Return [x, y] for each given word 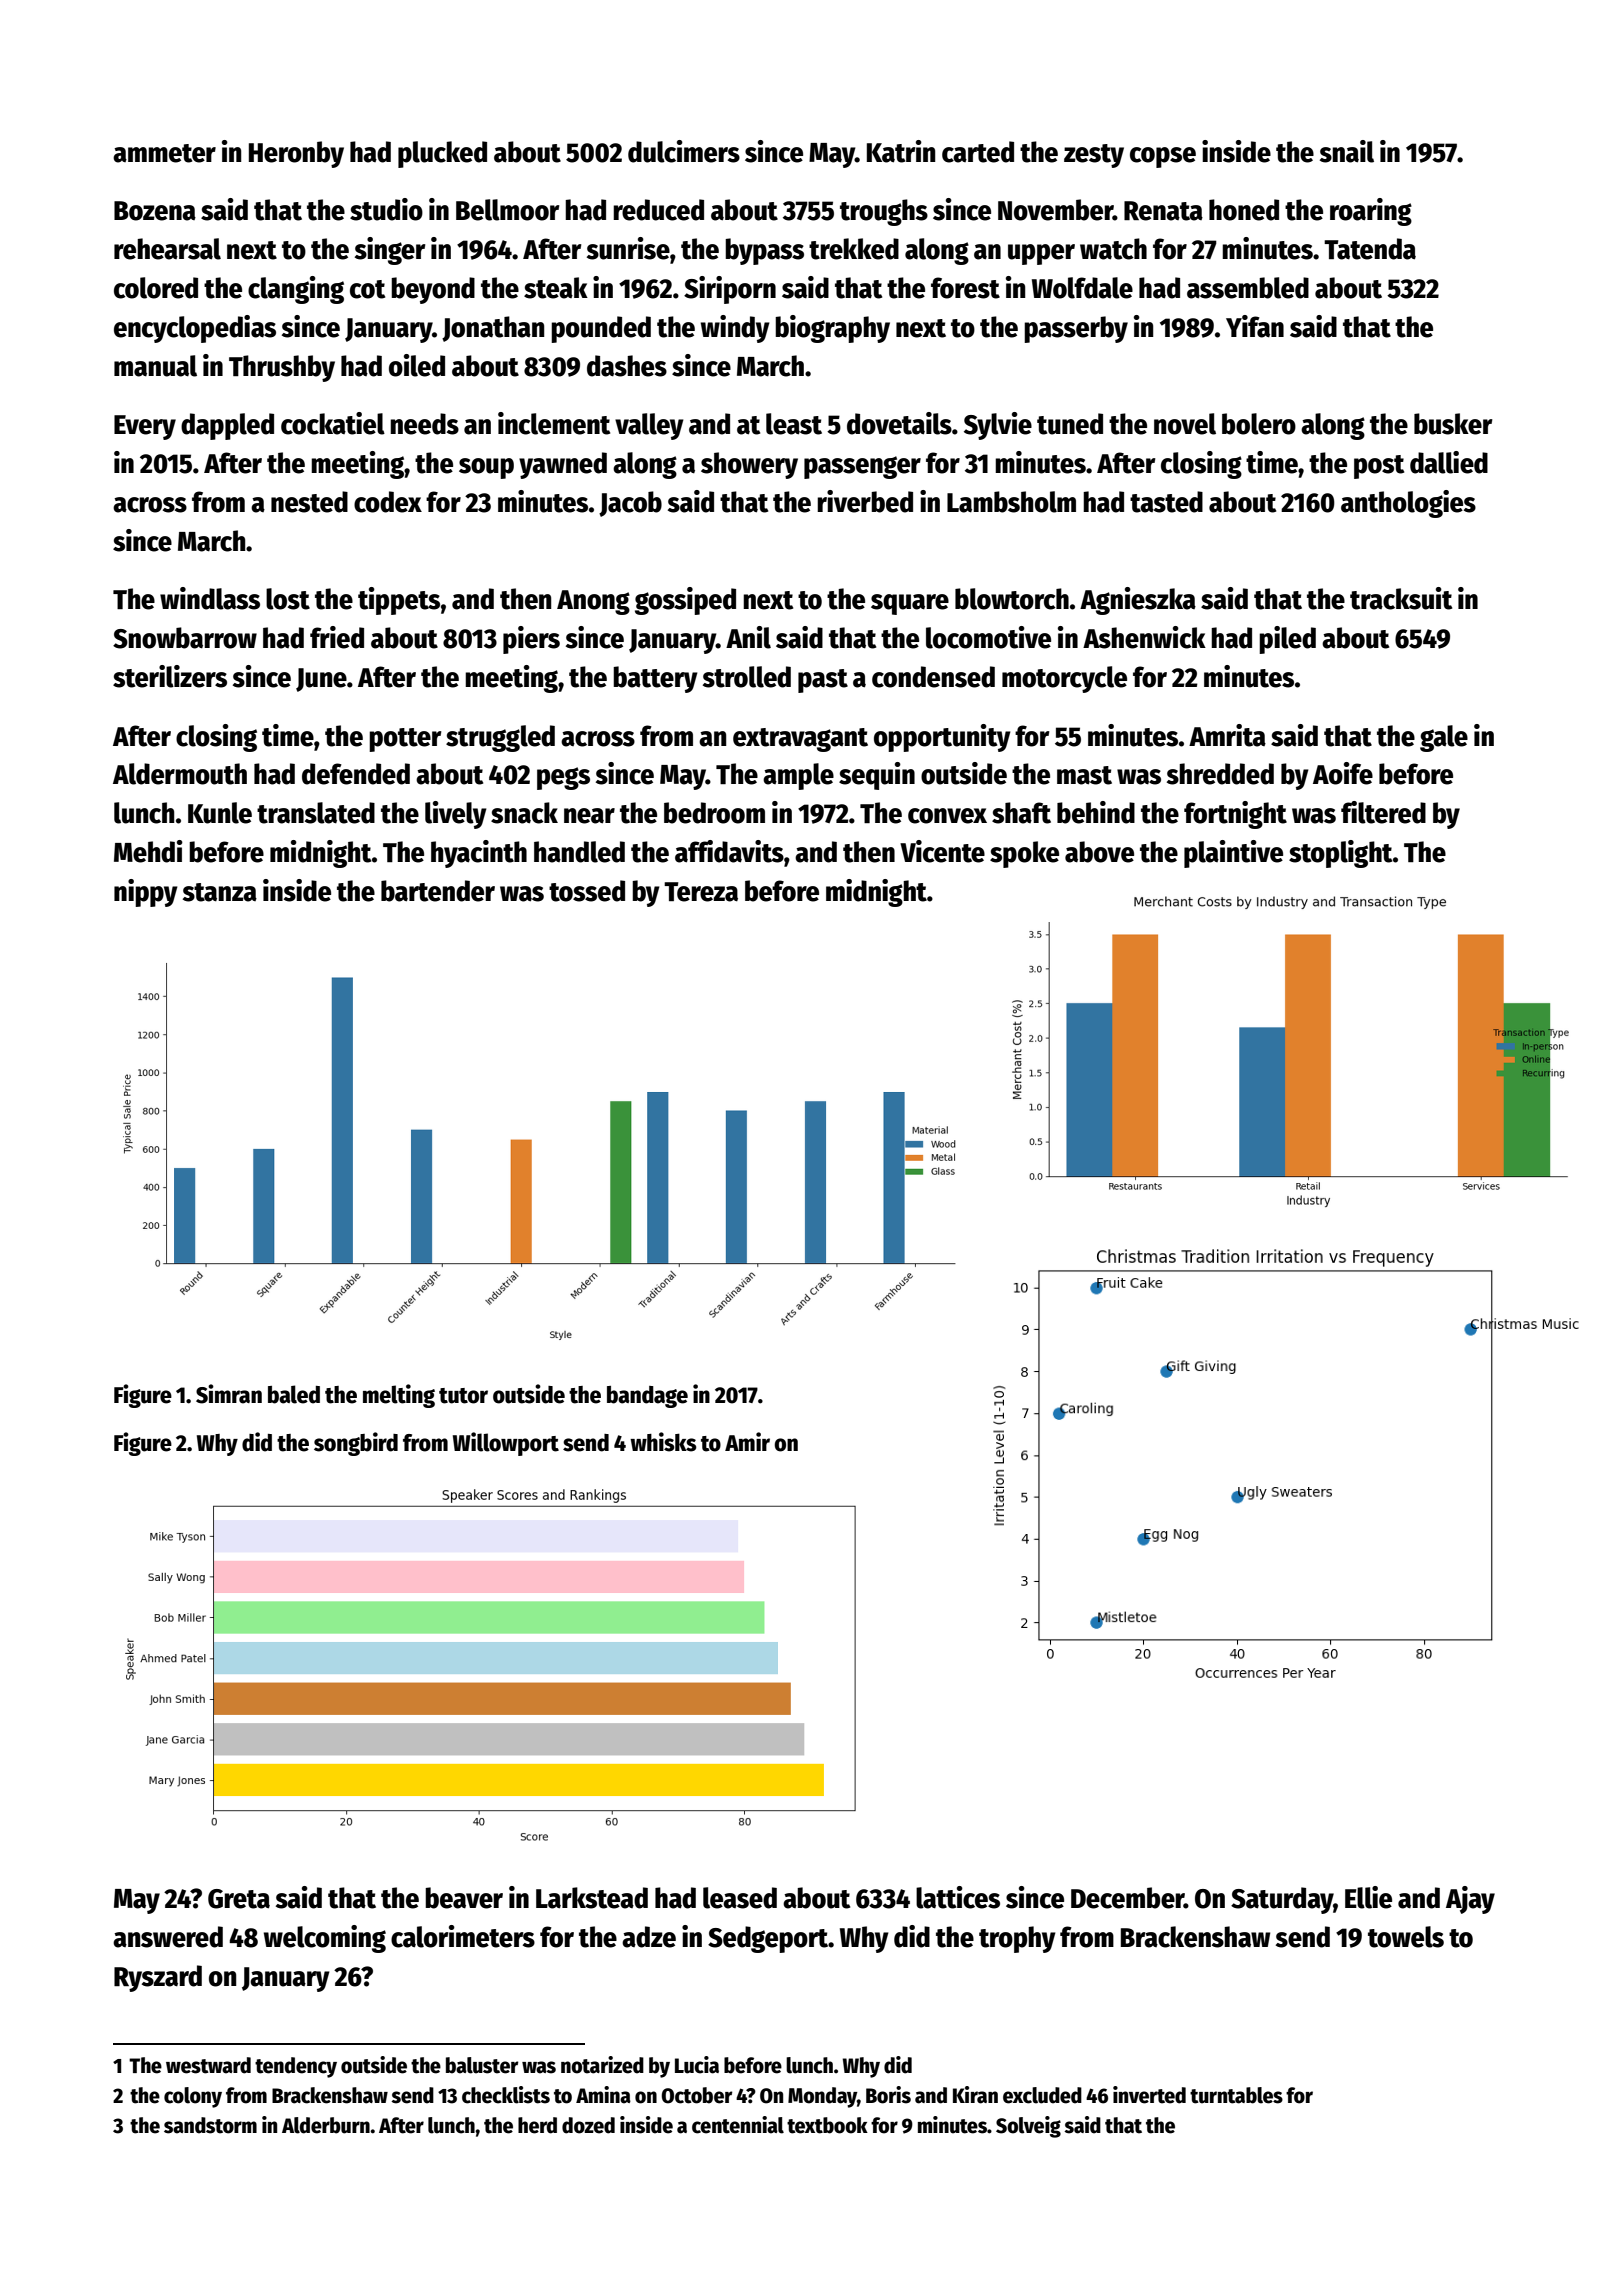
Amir [747, 1441]
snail [1347, 151]
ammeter [164, 153]
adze [649, 1937]
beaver [464, 1898]
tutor [463, 1396]
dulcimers [684, 151]
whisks [663, 1442]
